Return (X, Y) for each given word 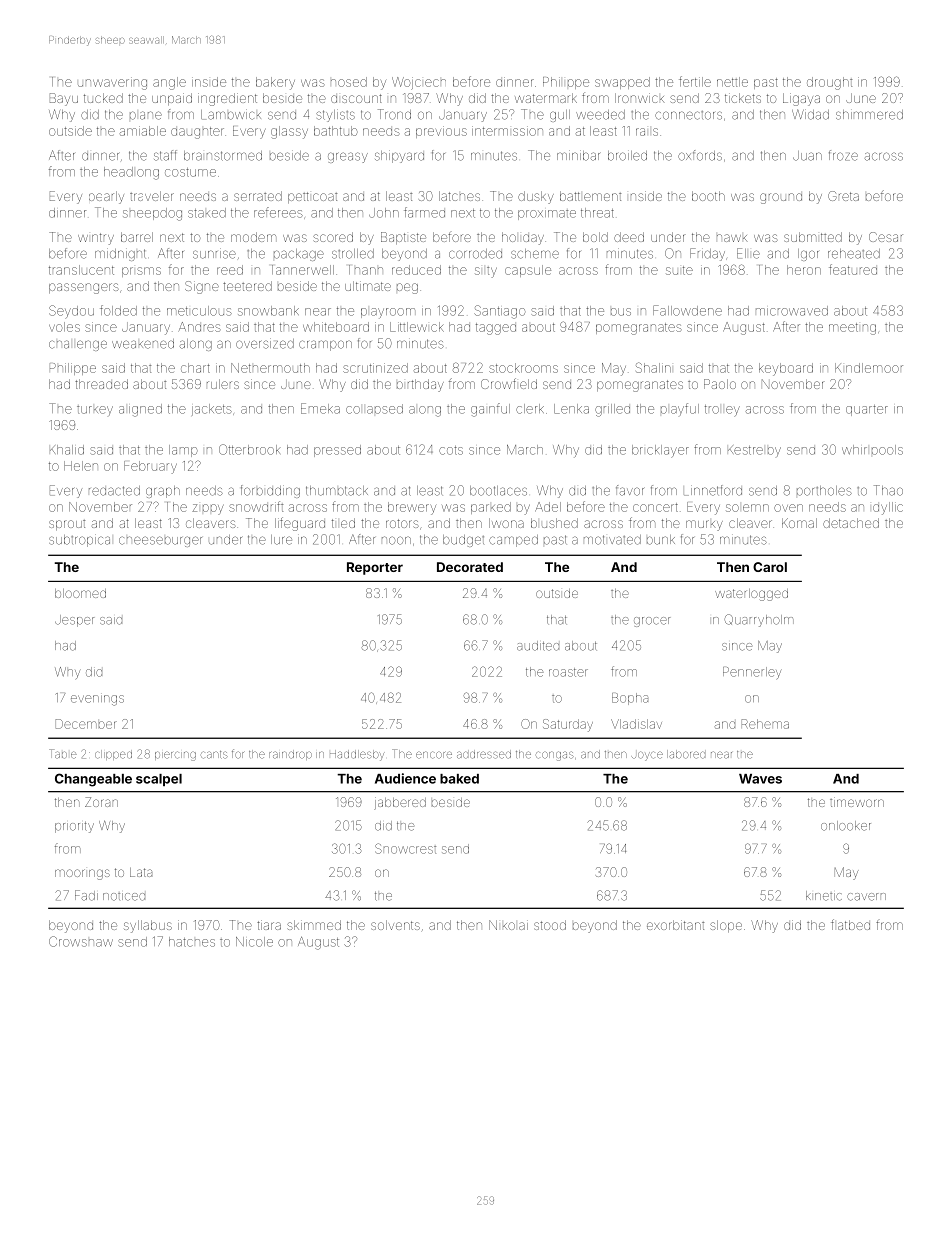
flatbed (850, 924)
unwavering (112, 83)
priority (74, 827)
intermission (507, 131)
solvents (395, 925)
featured (853, 269)
